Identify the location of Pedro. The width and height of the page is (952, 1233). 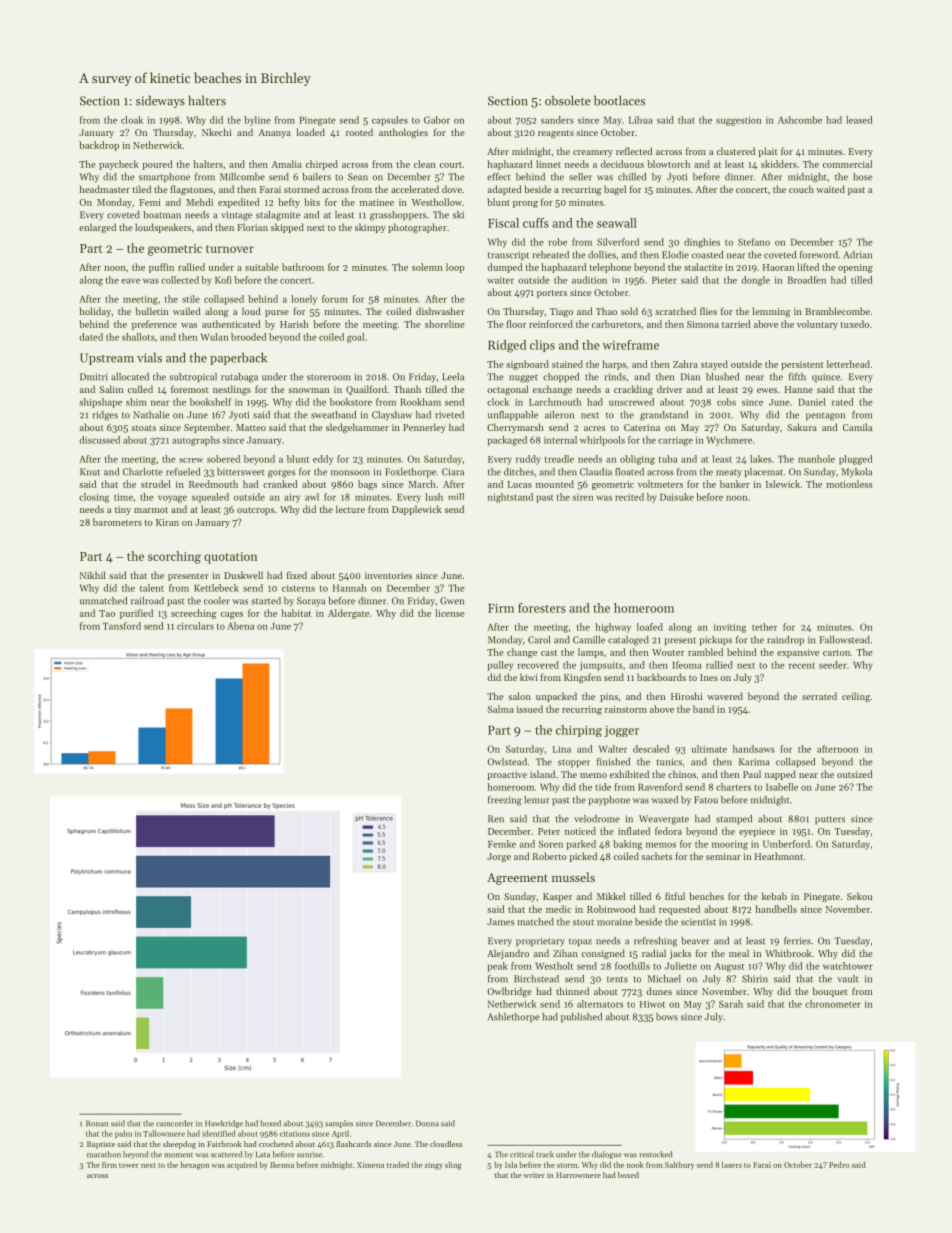
(839, 1164).
